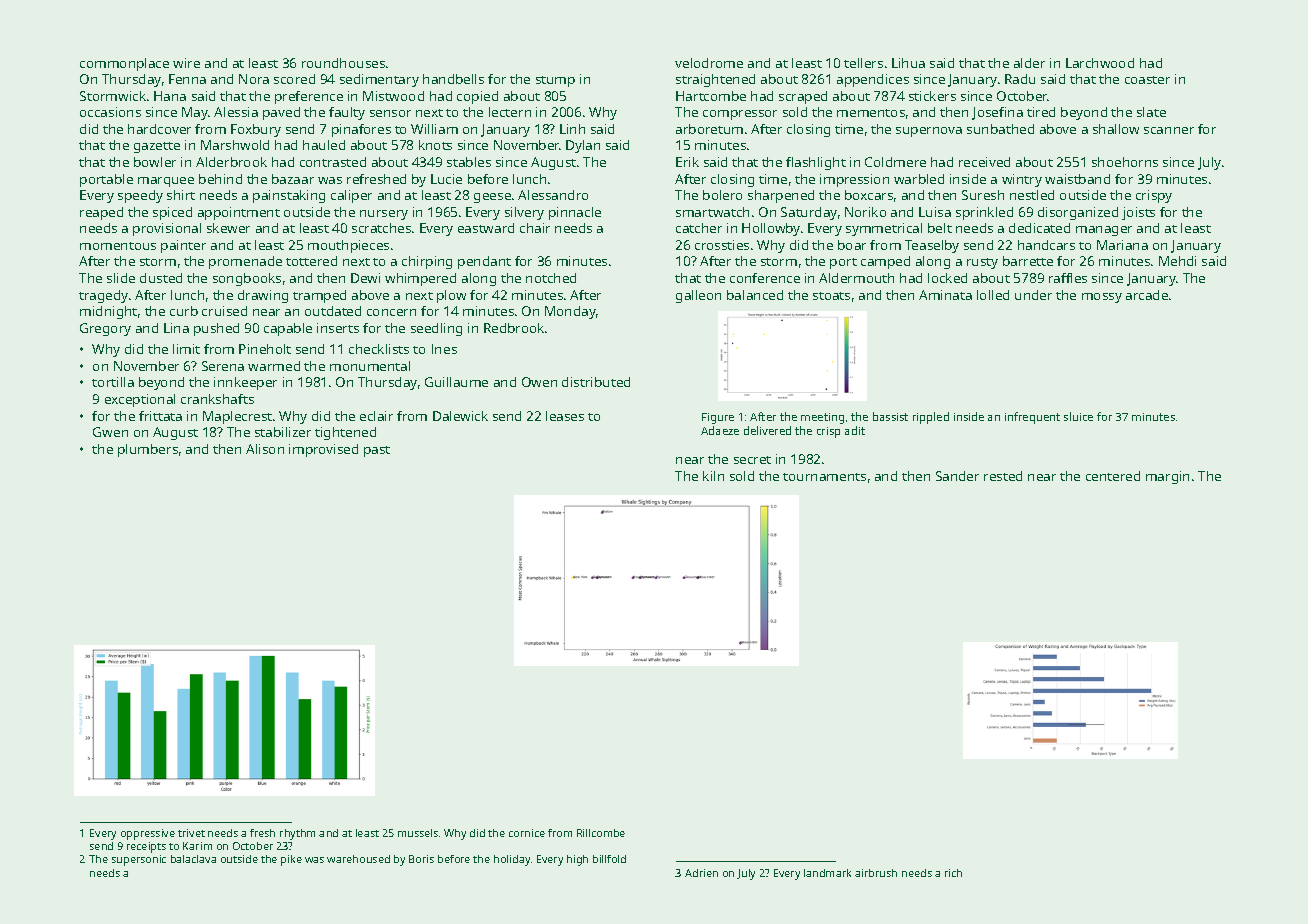 The image size is (1308, 924). Describe the element at coordinates (1046, 245) in the screenshot. I see `handcars` at that location.
